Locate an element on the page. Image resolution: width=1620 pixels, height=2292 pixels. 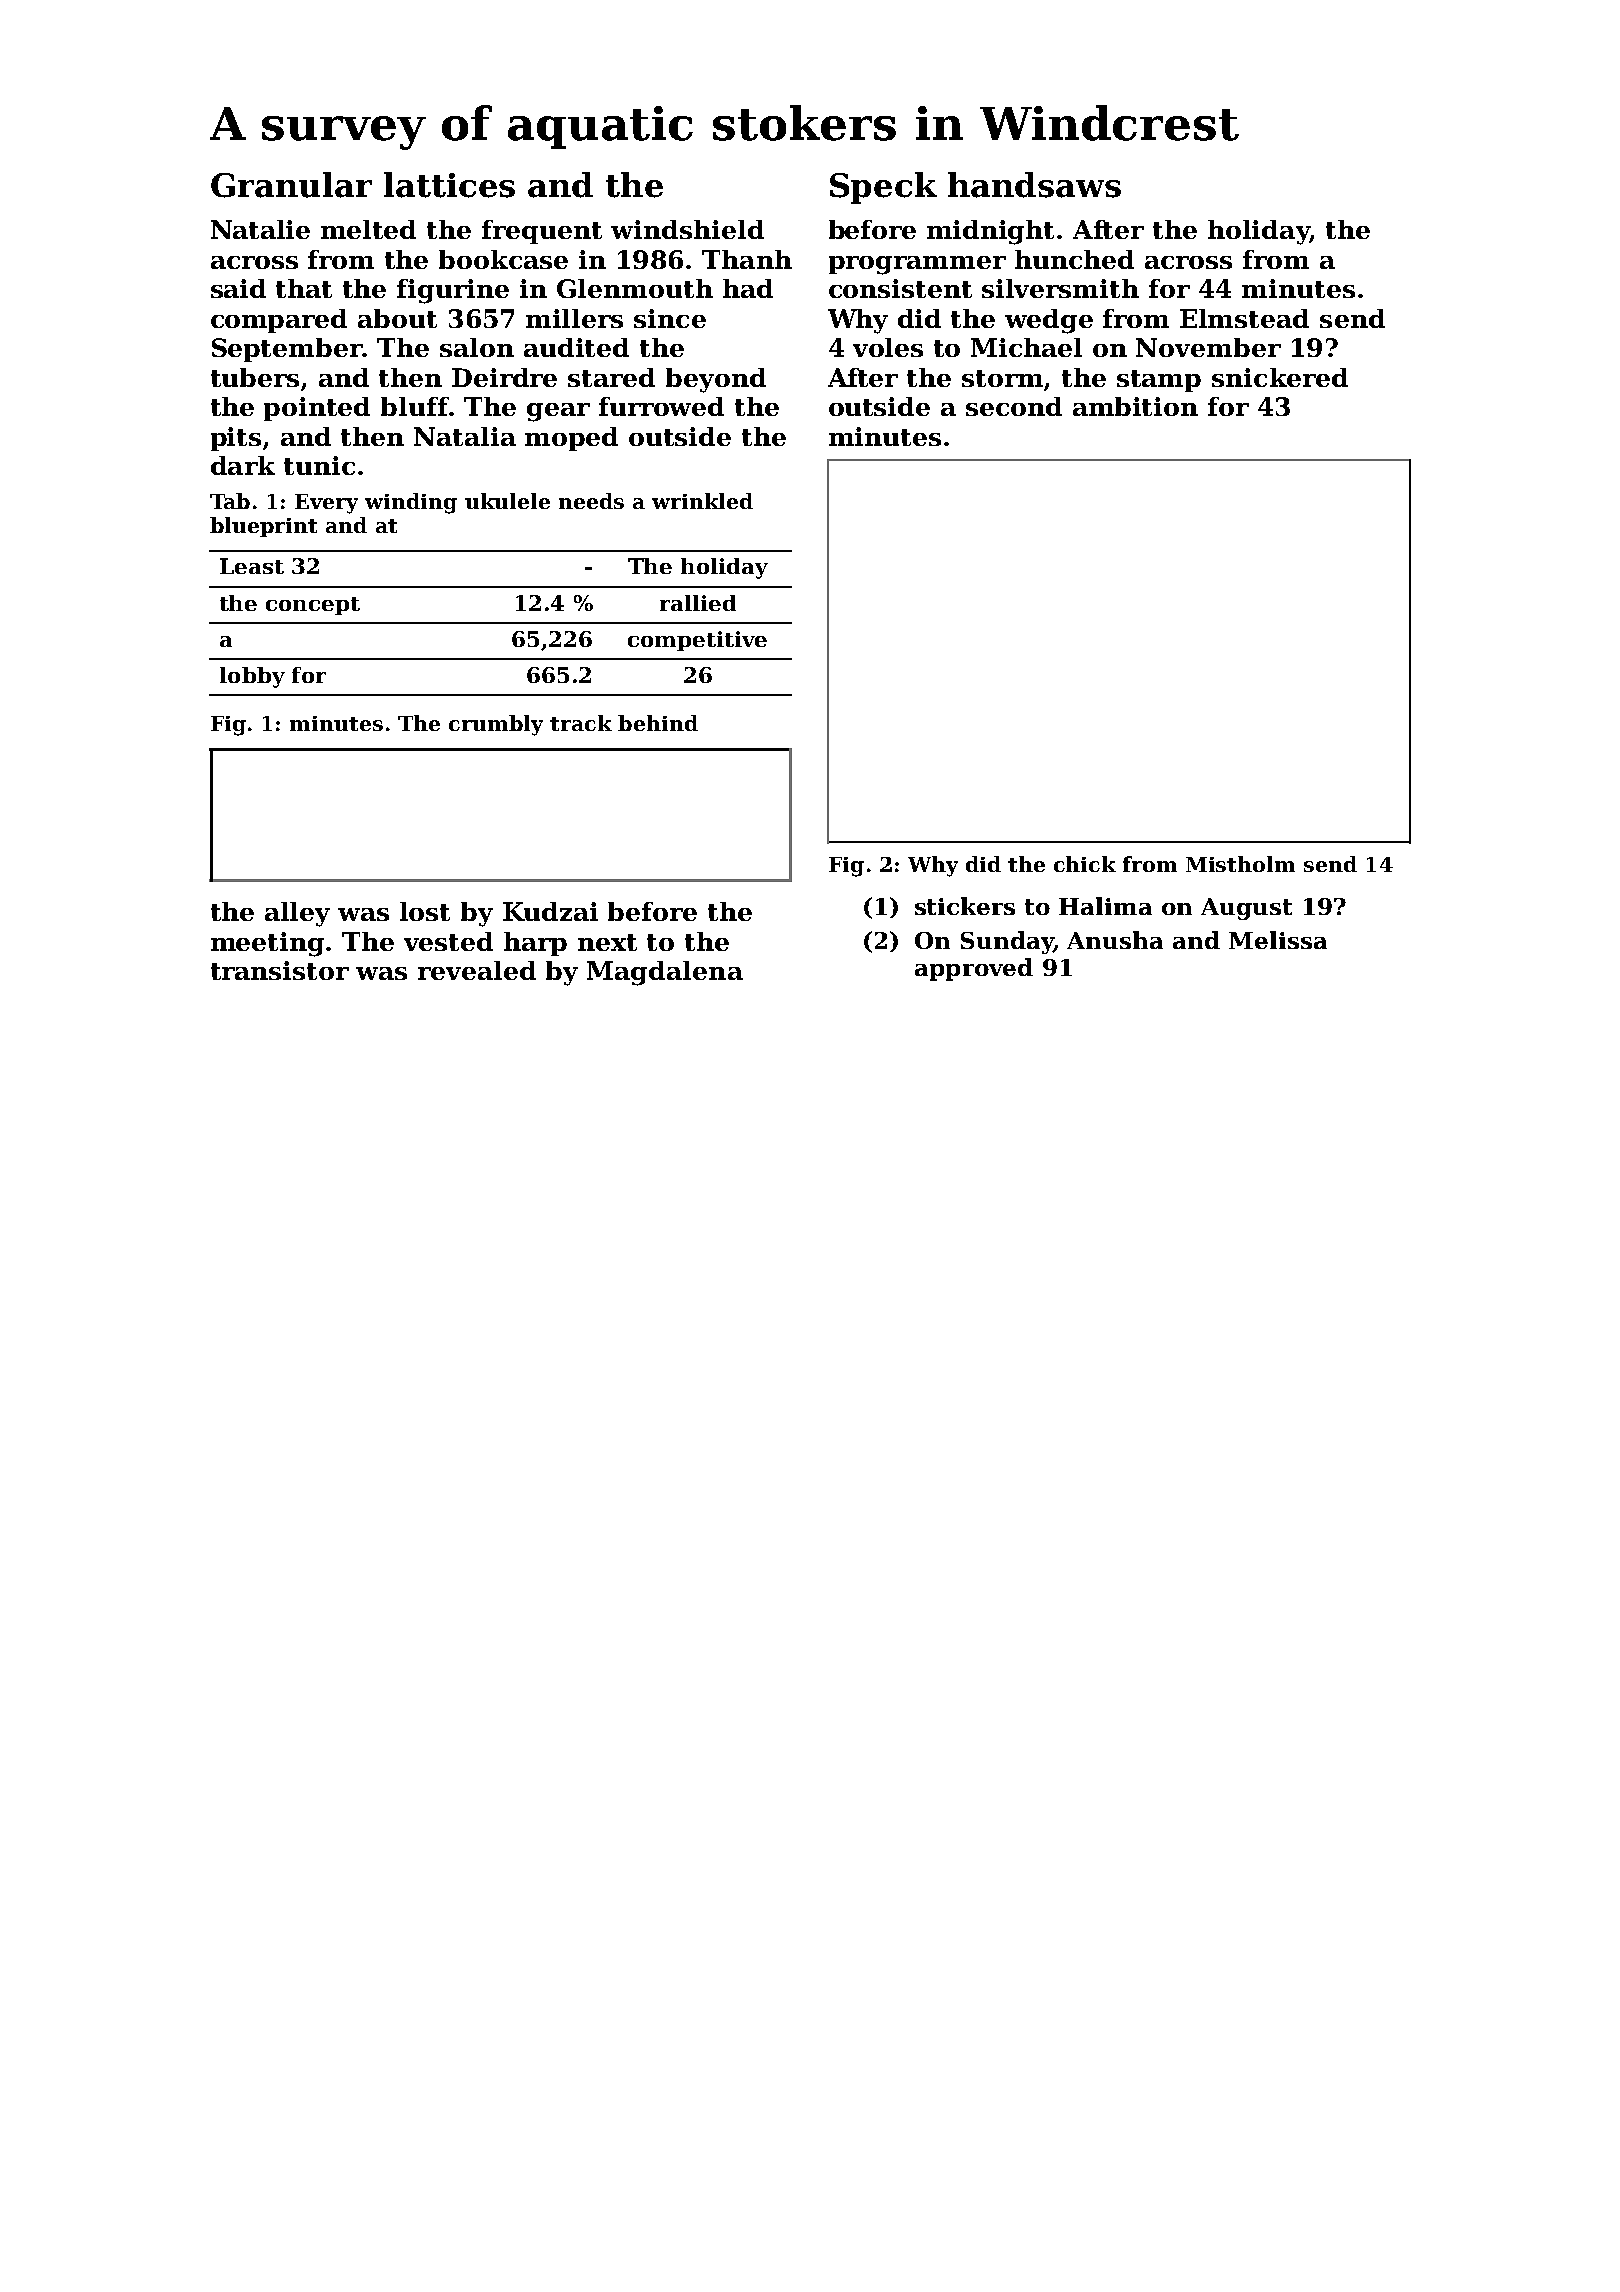
lost is located at coordinates (425, 911).
